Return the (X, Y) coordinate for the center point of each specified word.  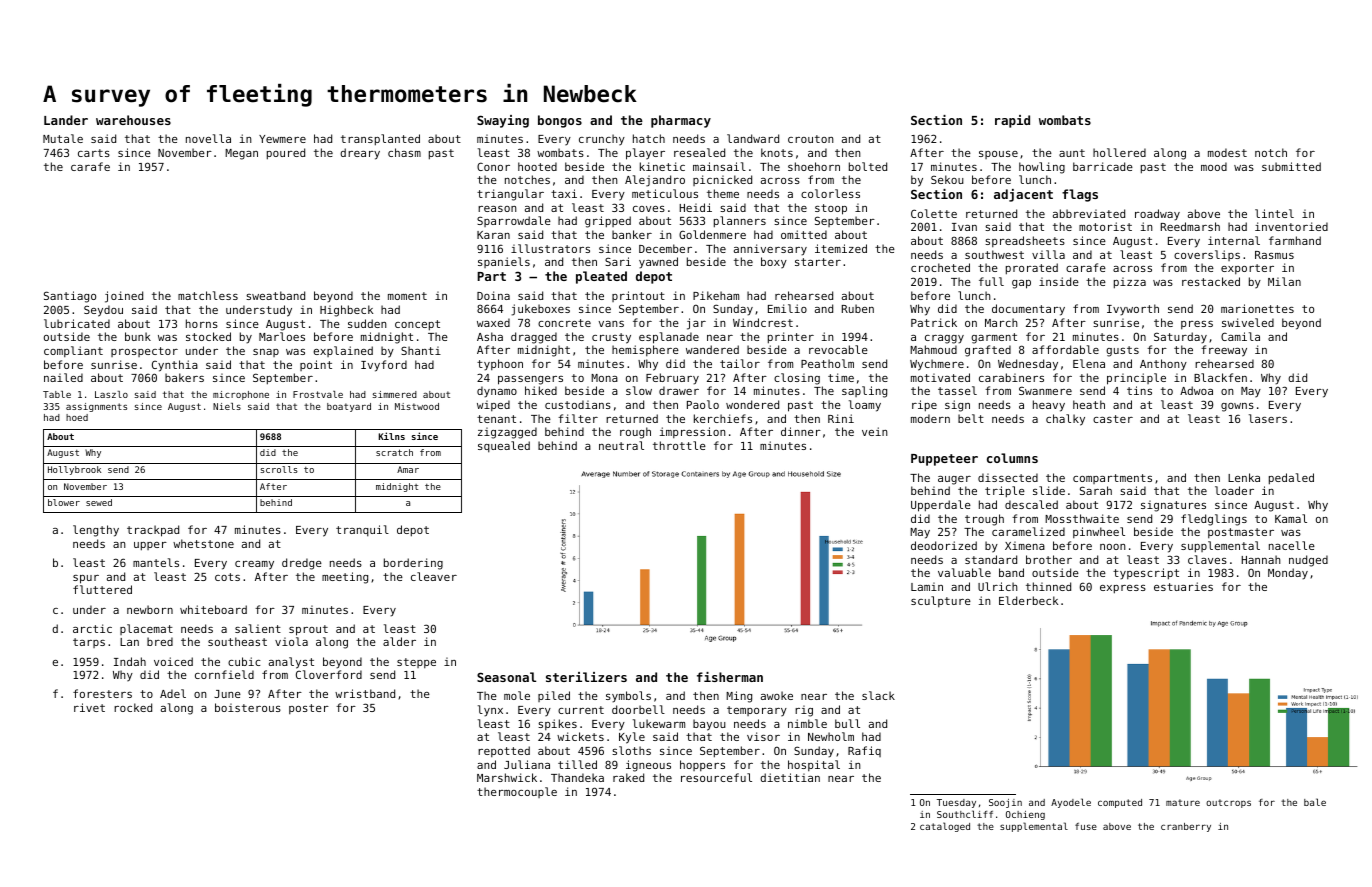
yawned (658, 263)
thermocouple (517, 792)
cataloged (945, 827)
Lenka (1244, 477)
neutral (621, 445)
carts (94, 153)
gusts (1122, 351)
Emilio (787, 308)
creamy (254, 565)
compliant (73, 351)
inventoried (1291, 226)
